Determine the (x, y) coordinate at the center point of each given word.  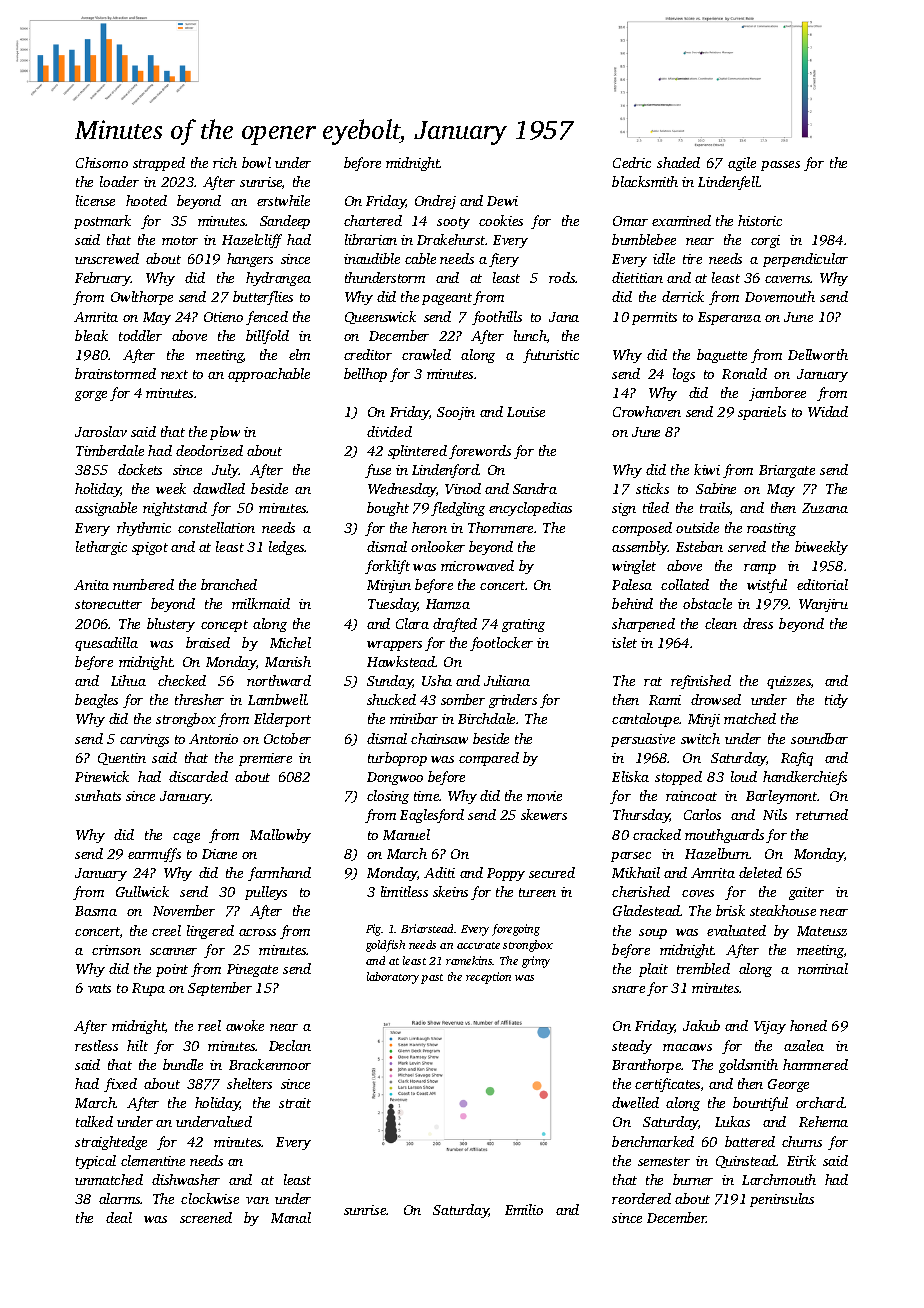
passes (780, 166)
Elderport (282, 720)
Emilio (524, 1209)
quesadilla (106, 644)
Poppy (506, 874)
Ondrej (435, 202)
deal (119, 1217)
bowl (256, 162)
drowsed (716, 699)
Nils (775, 814)
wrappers (394, 646)
